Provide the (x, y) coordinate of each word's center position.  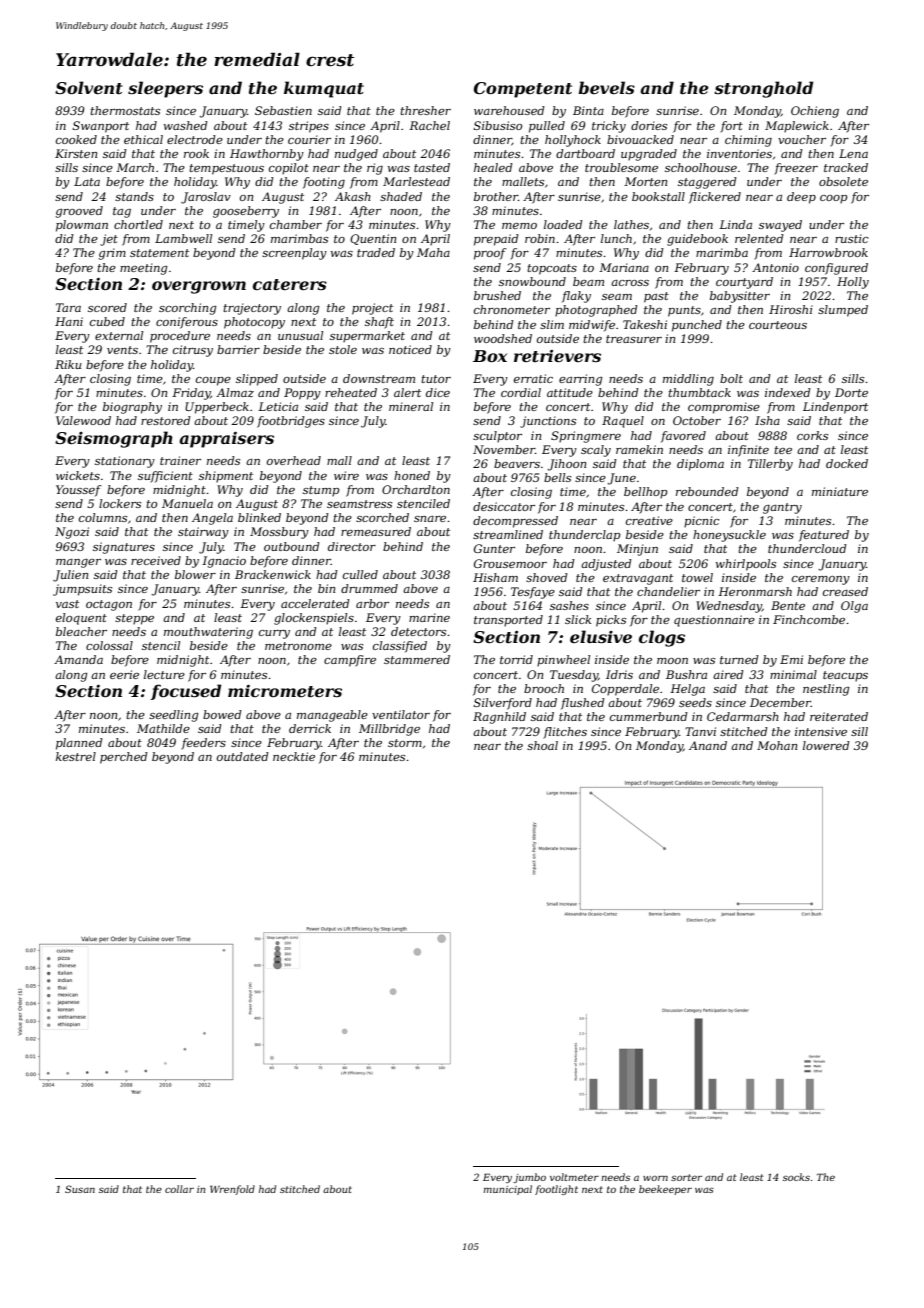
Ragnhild (499, 718)
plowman (82, 226)
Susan (80, 1189)
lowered (826, 745)
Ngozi (72, 533)
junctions (548, 422)
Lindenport (835, 408)
